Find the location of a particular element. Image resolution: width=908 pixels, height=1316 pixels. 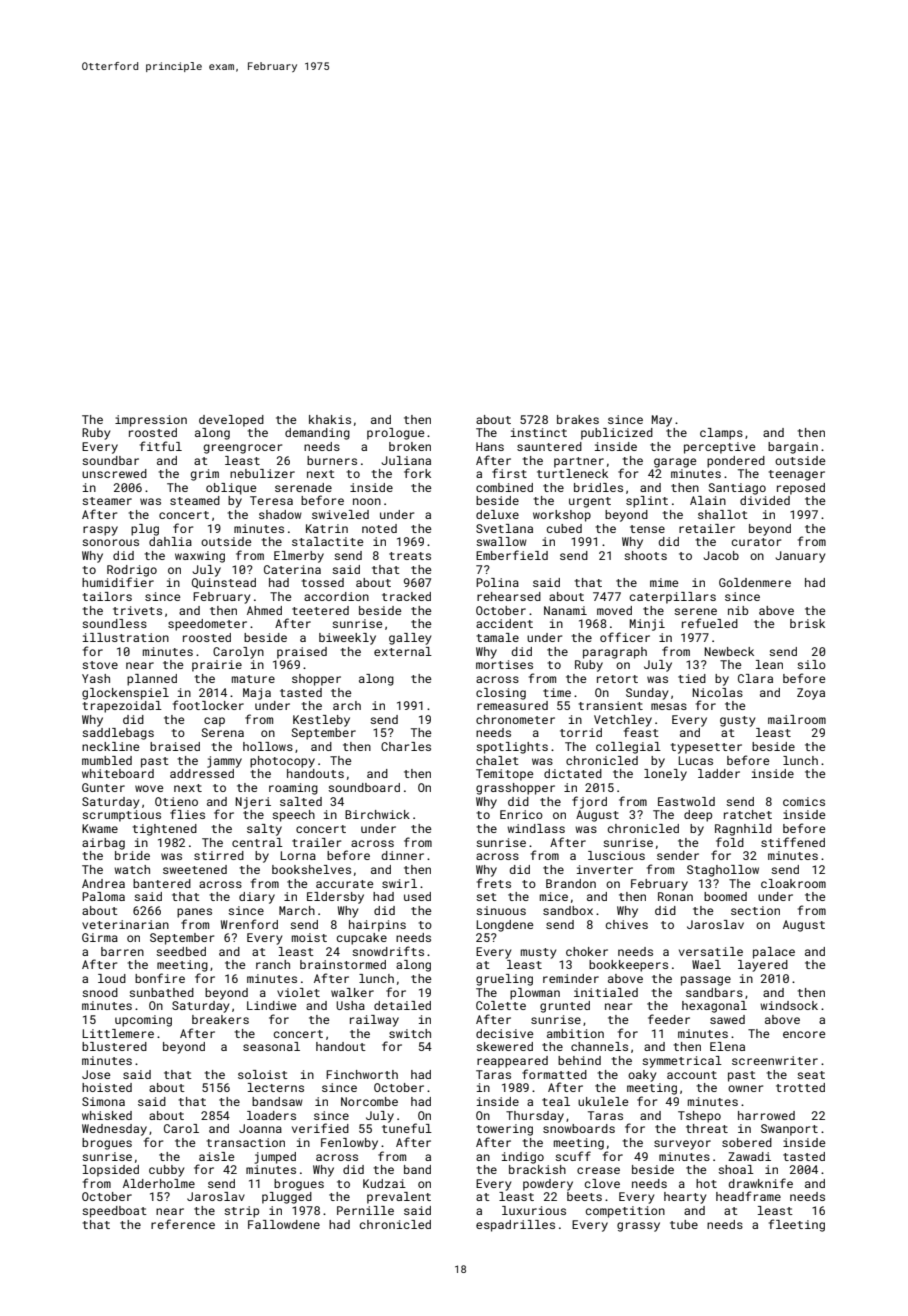

espadrilles is located at coordinates (515, 1226).
